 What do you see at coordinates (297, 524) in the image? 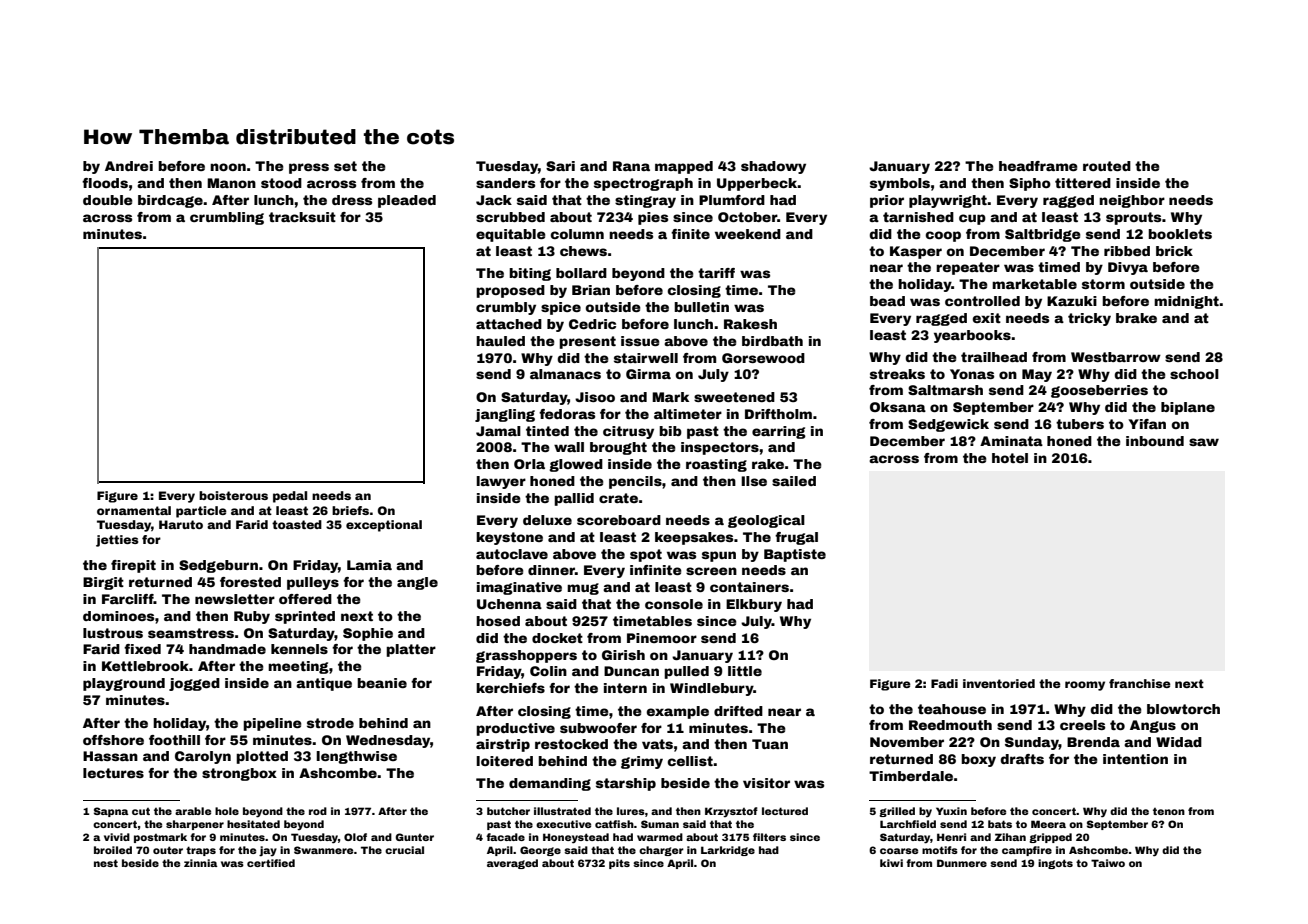
I see `toasted` at bounding box center [297, 524].
